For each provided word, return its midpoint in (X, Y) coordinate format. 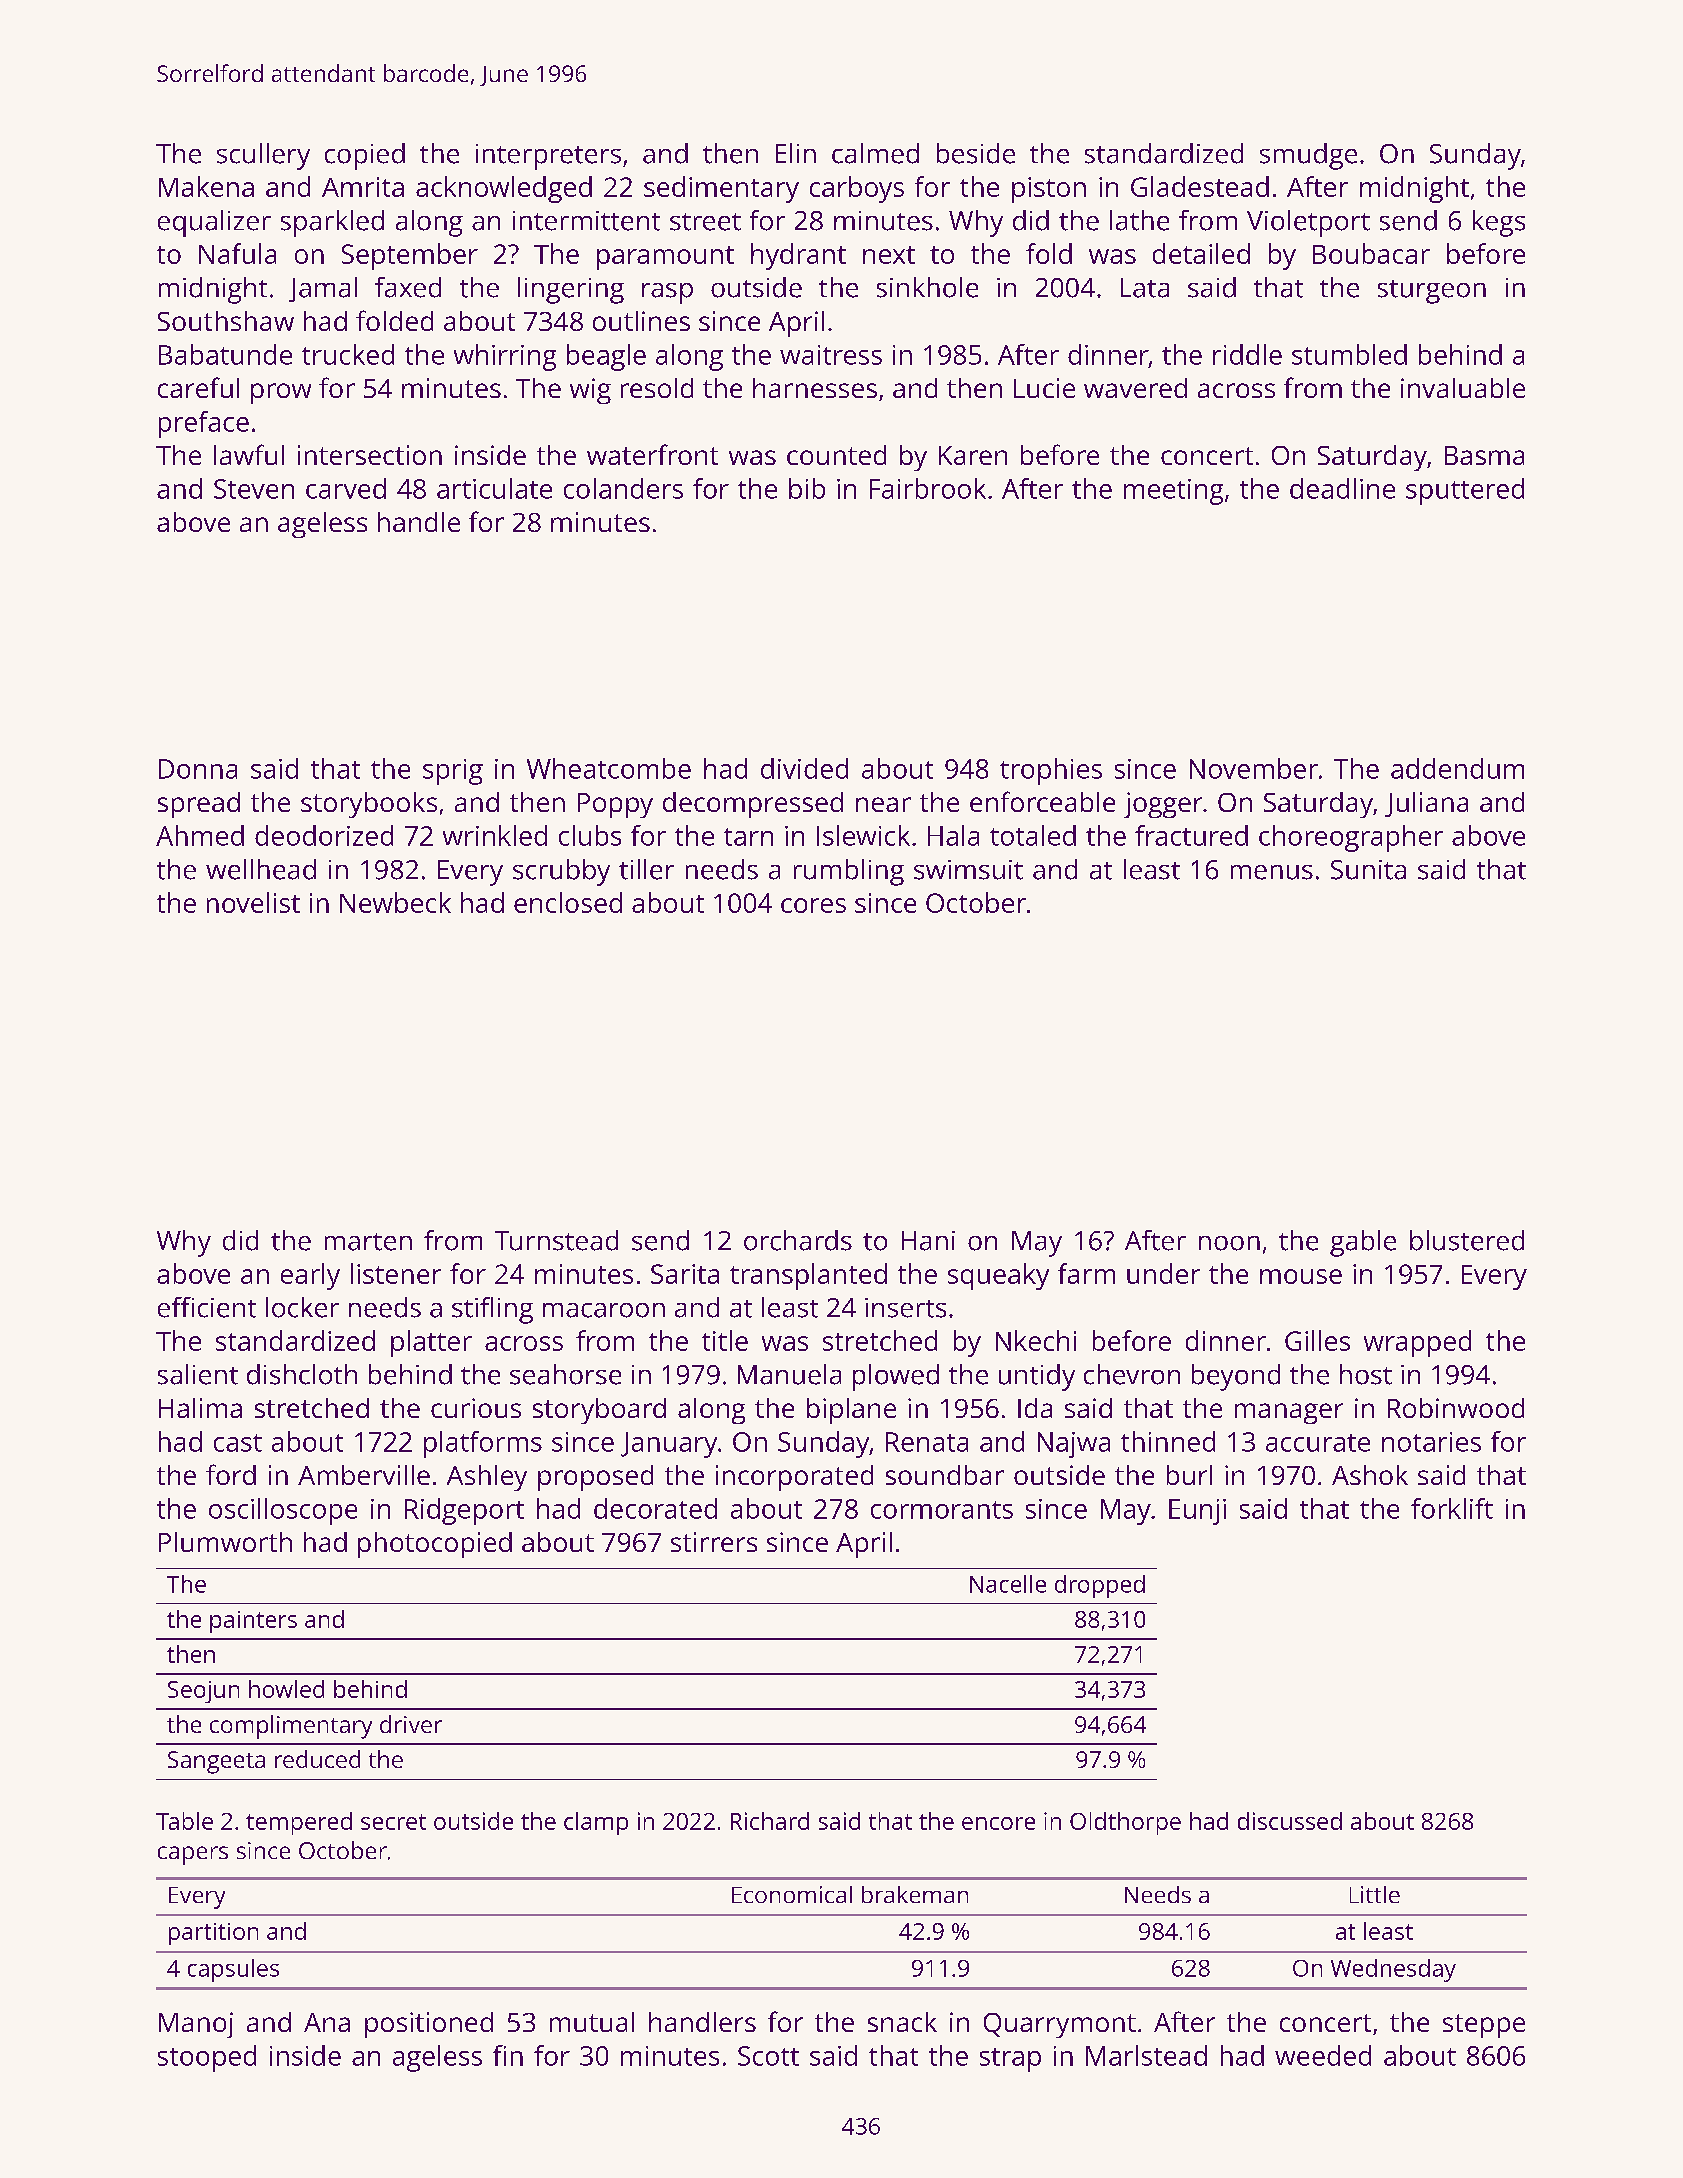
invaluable (1463, 388)
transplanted (808, 1276)
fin (508, 2055)
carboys (857, 189)
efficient (207, 1307)
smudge (1308, 156)
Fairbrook (928, 488)
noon (1229, 1243)
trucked (348, 354)
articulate (494, 488)
